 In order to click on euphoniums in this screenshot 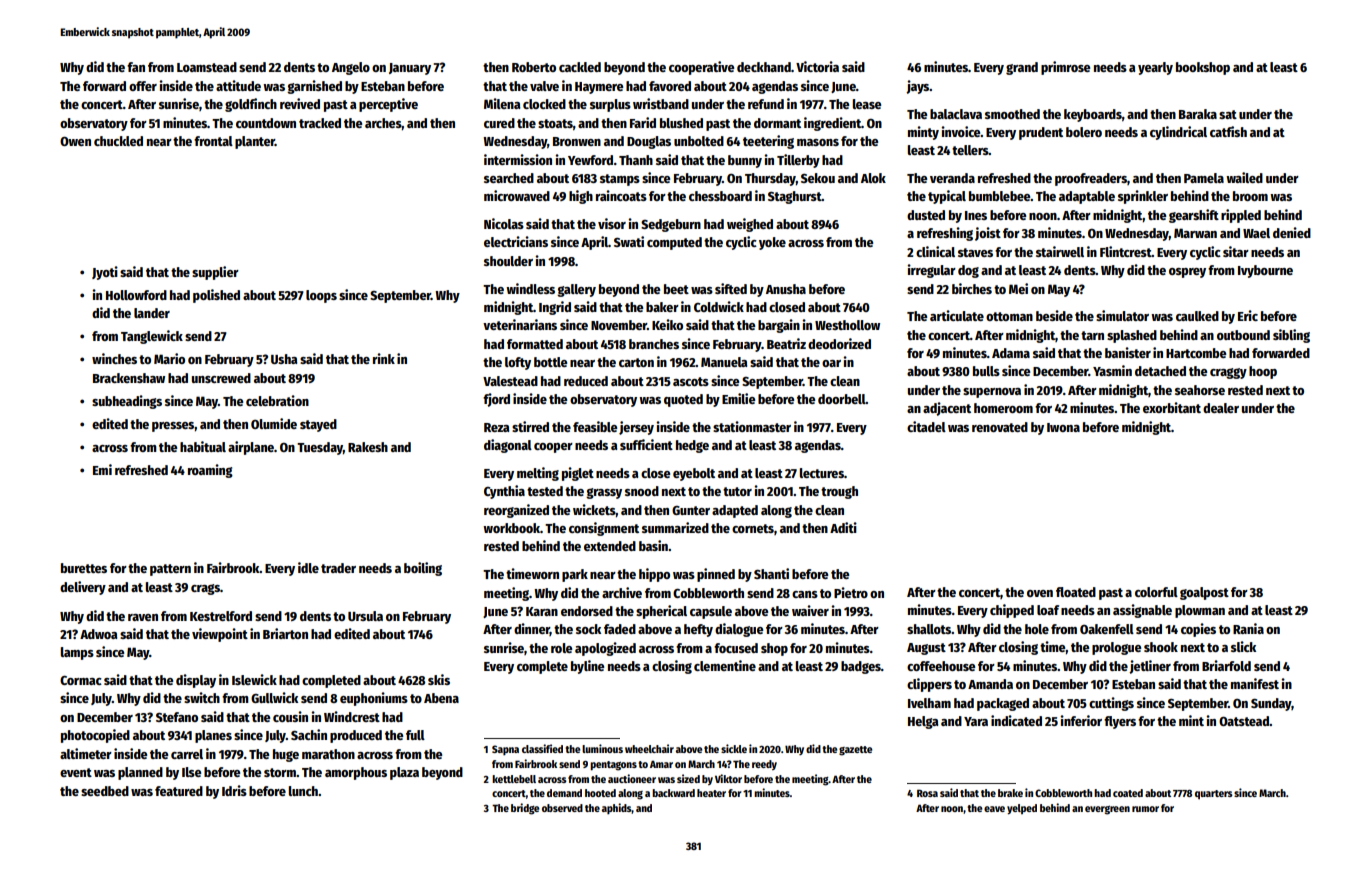, I will do `click(374, 699)`.
